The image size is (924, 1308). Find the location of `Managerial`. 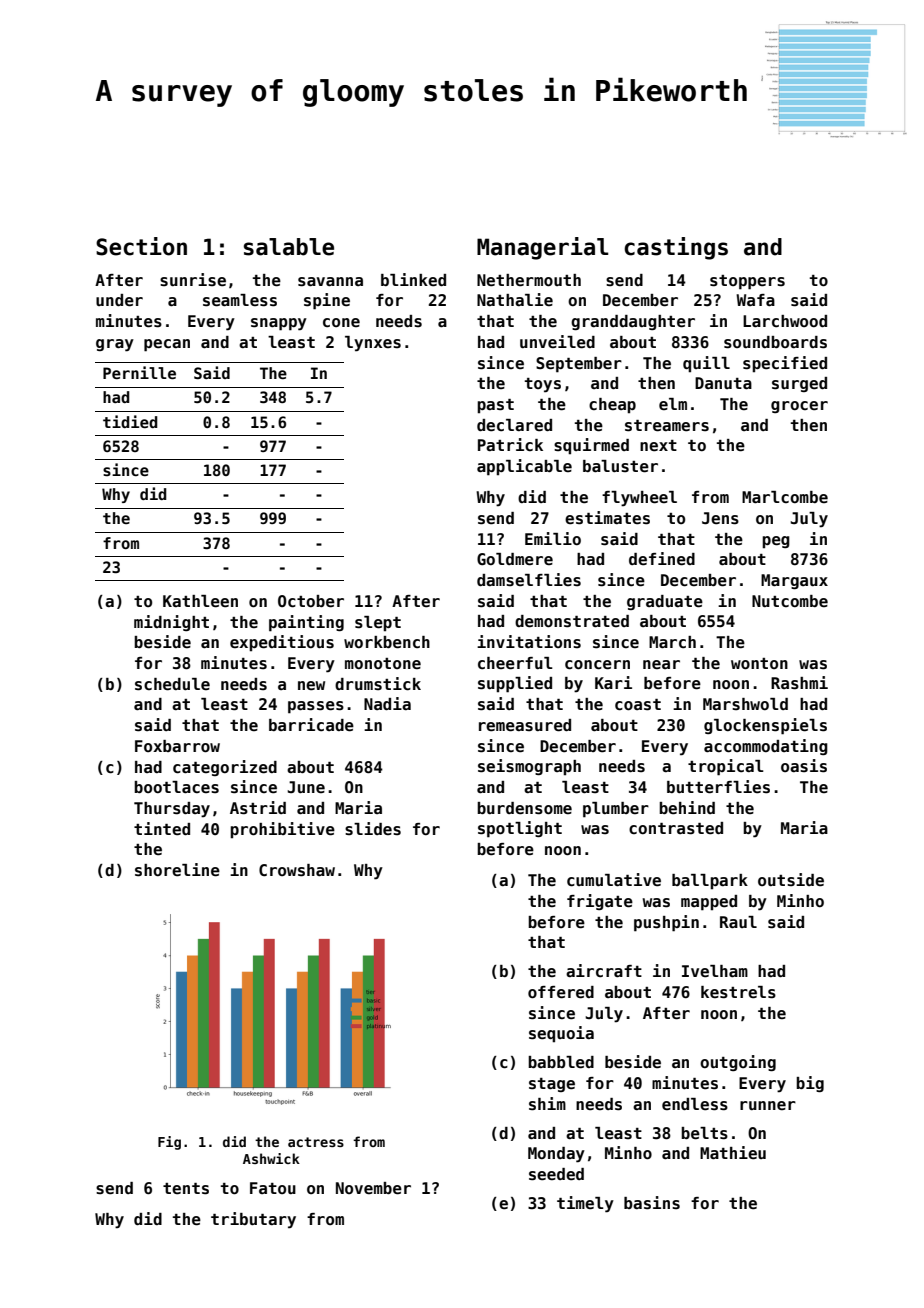

Managerial is located at coordinates (542, 248).
